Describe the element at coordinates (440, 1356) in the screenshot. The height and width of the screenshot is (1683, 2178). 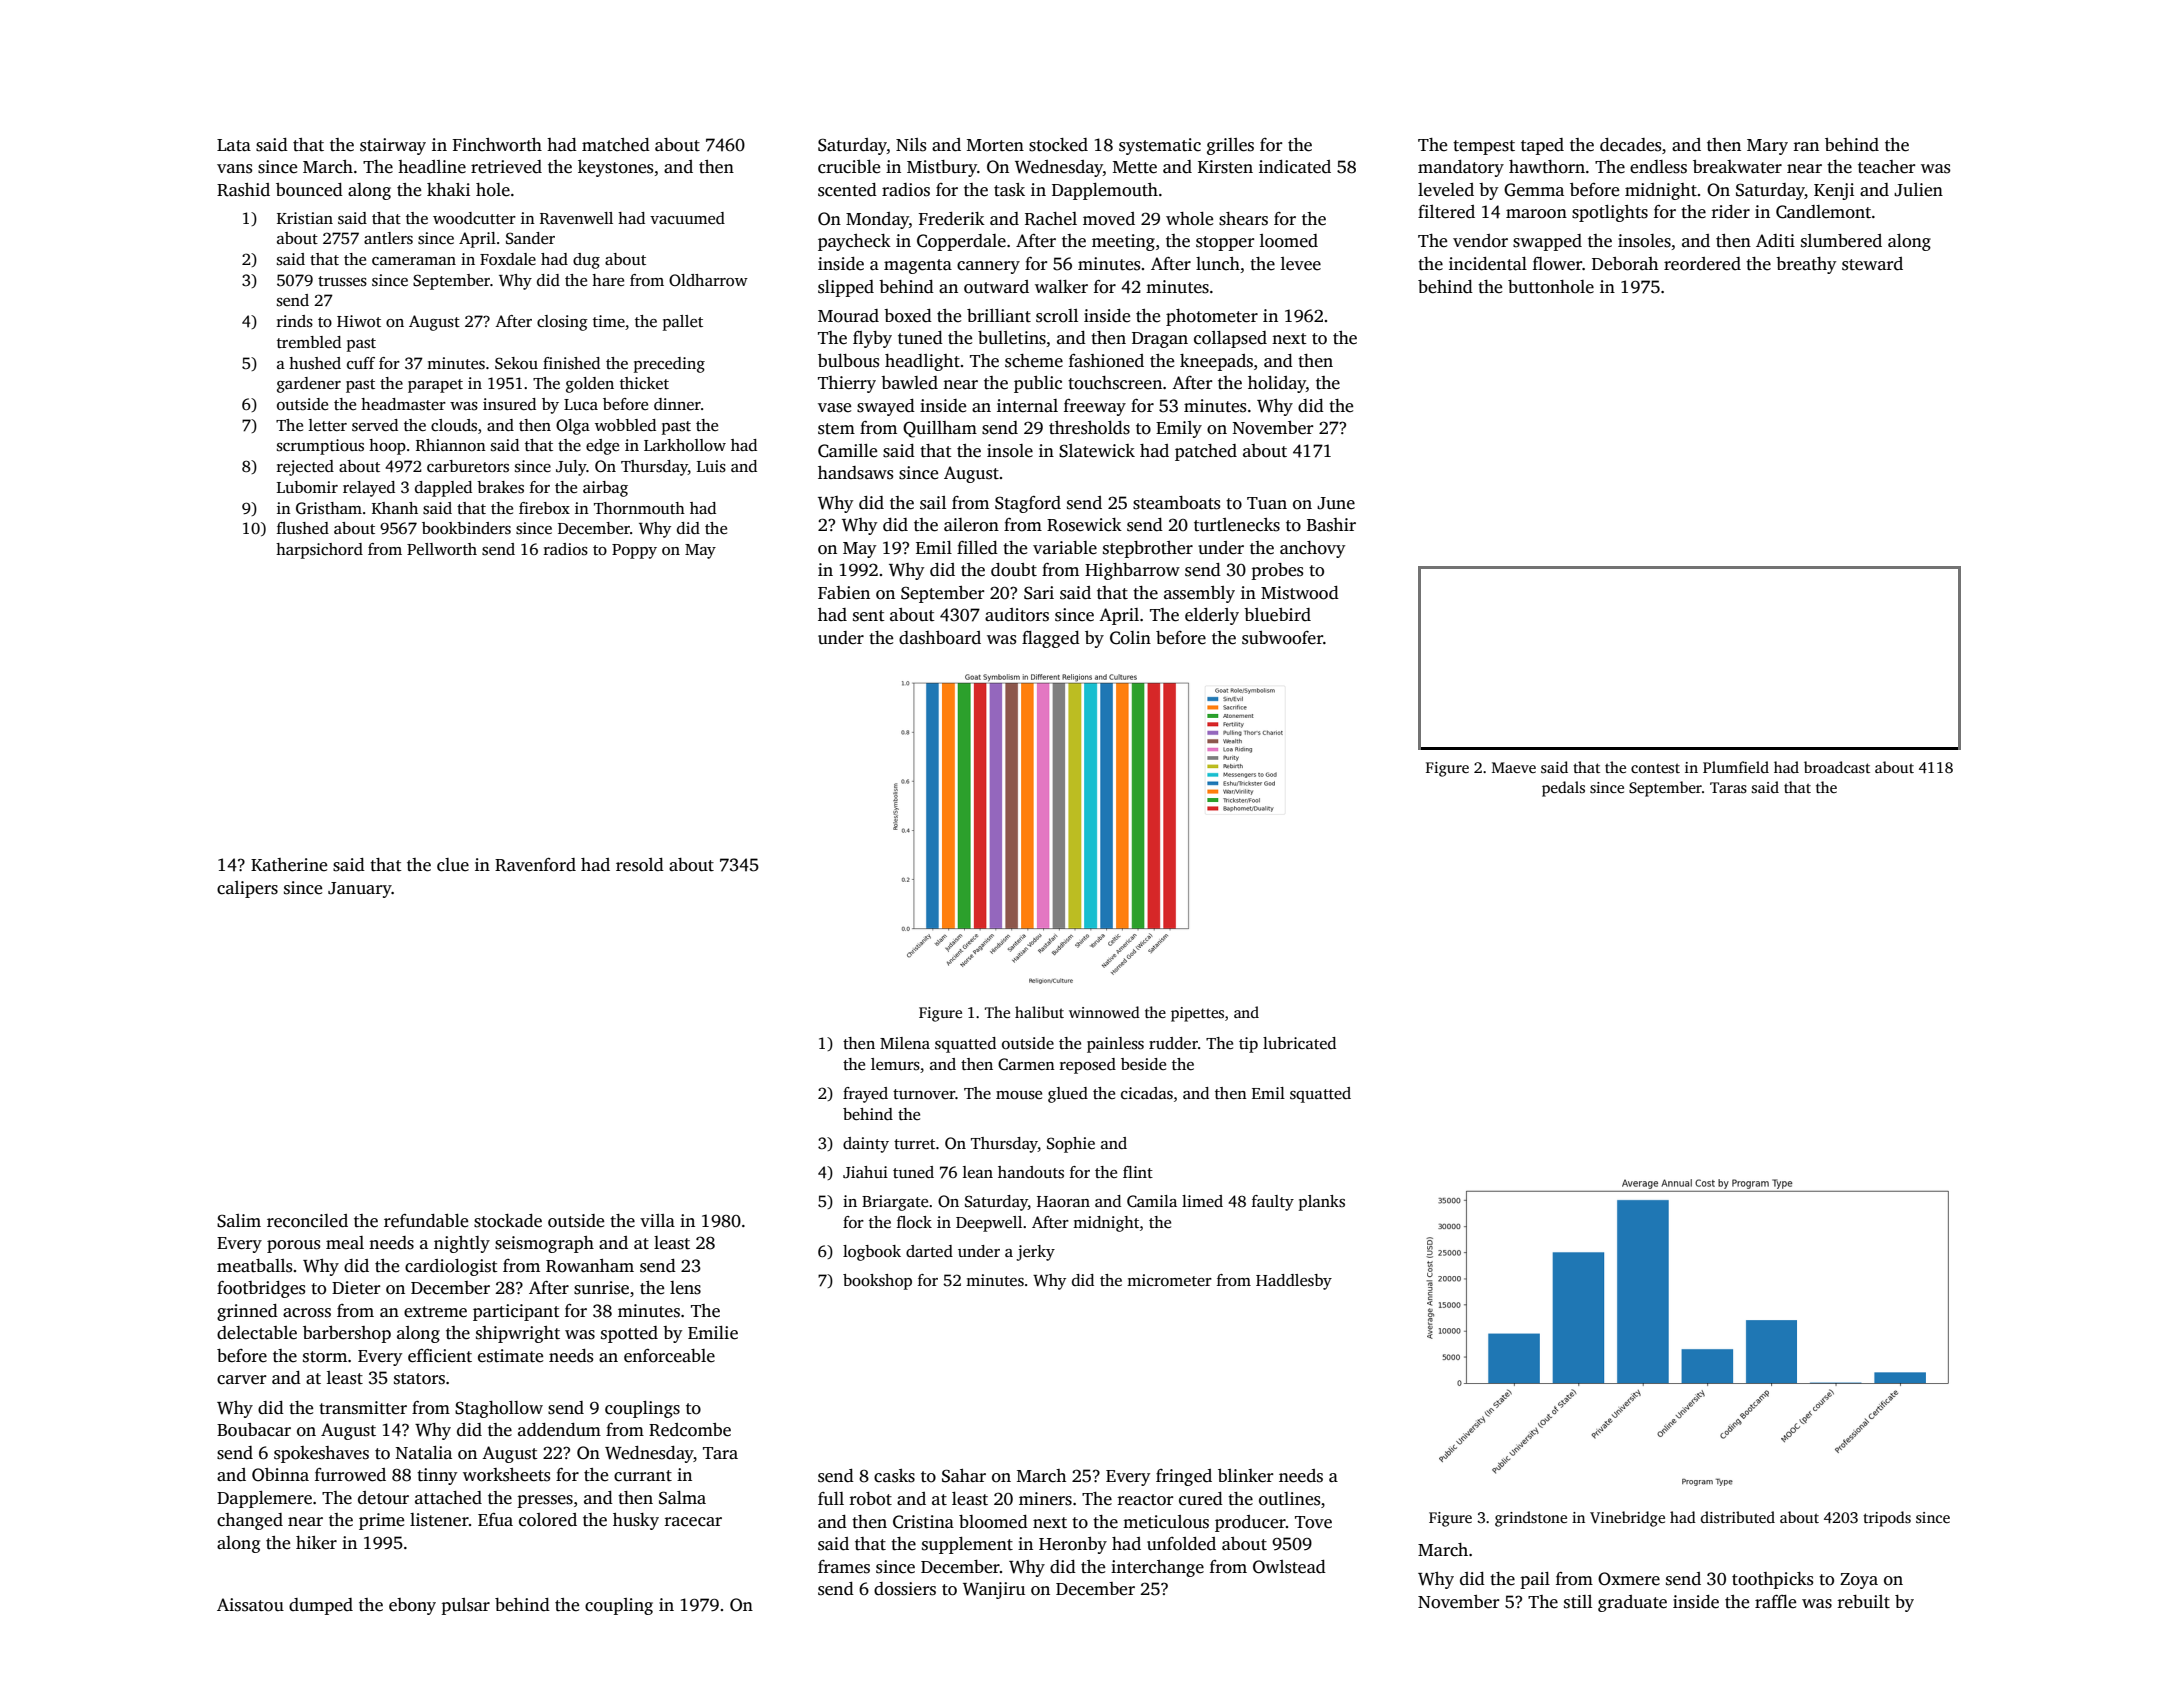
I see `efficient` at that location.
